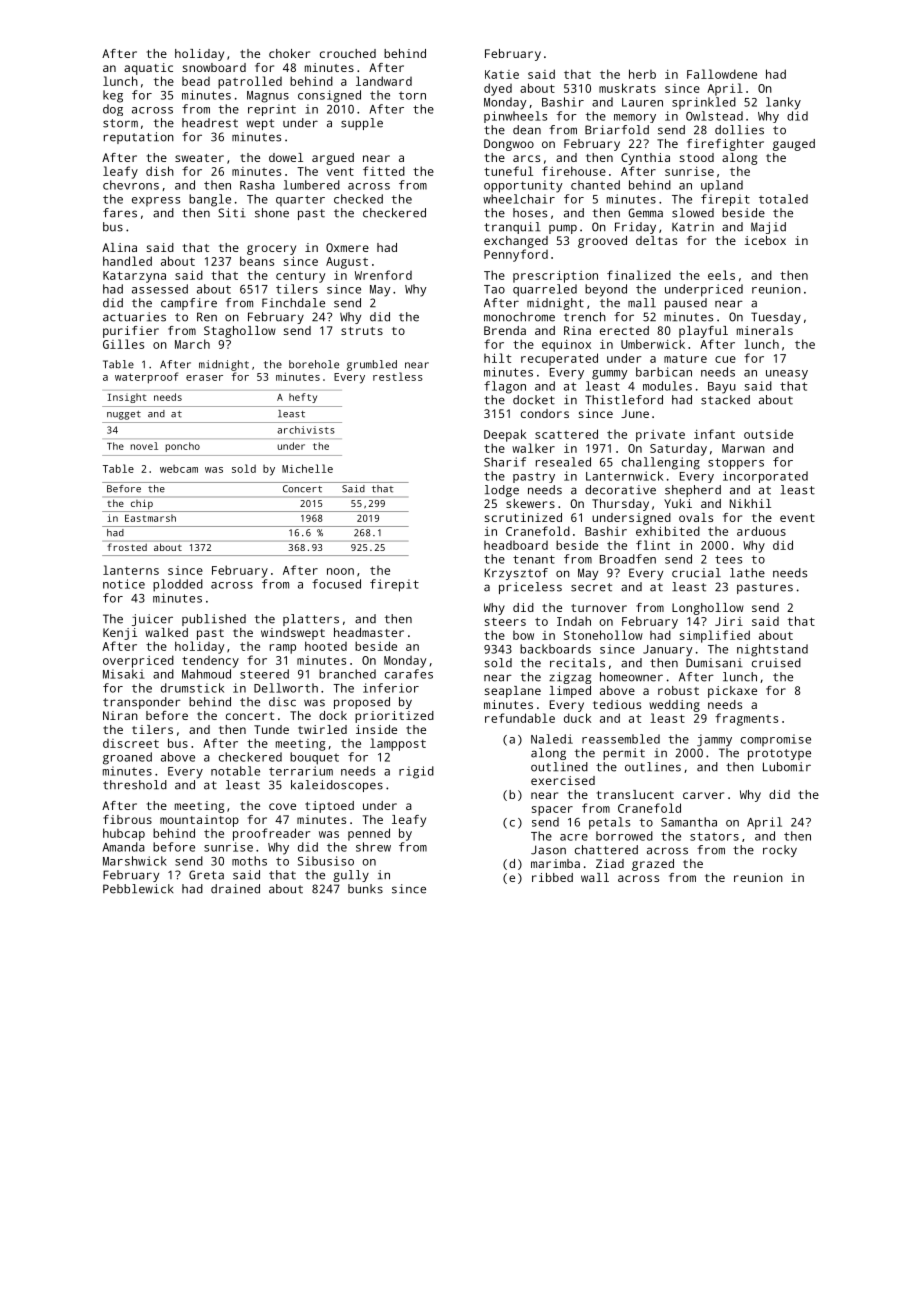 The width and height of the screenshot is (924, 1308). Describe the element at coordinates (513, 692) in the screenshot. I see `seaplane` at that location.
